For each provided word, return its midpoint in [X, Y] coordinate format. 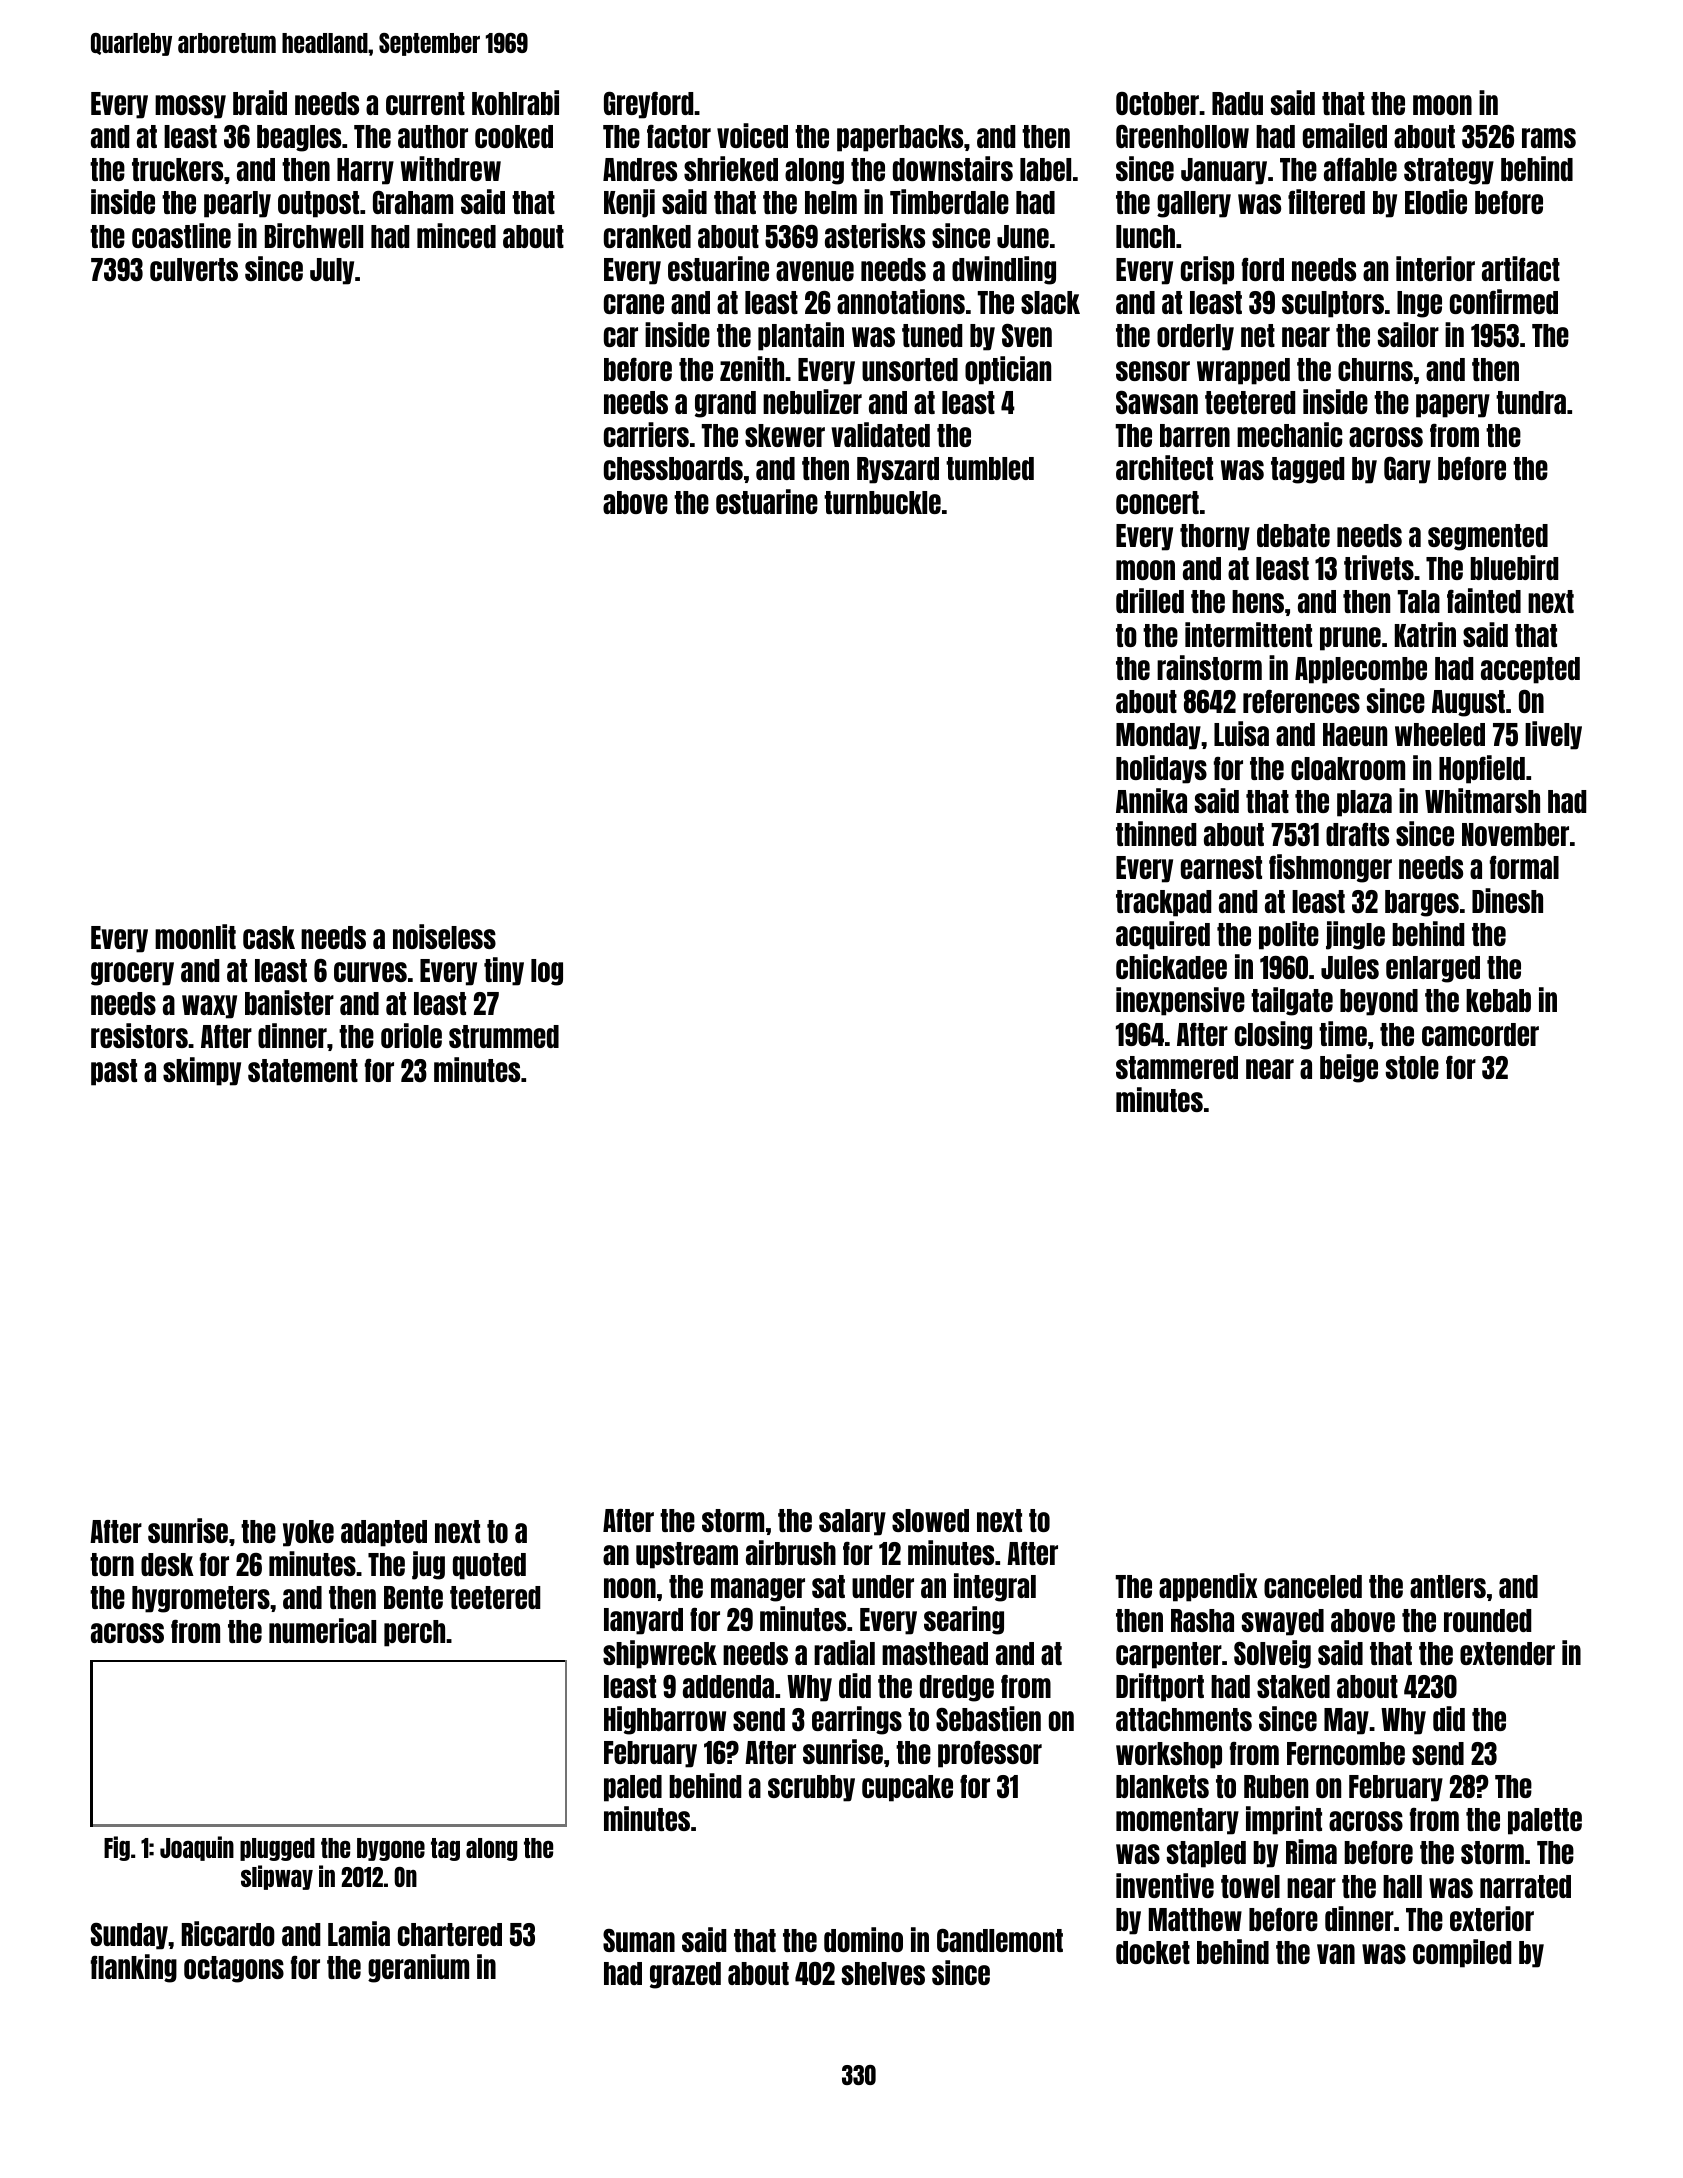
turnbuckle [882, 502]
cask [269, 937]
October [1157, 103]
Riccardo [228, 1933]
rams [1549, 138]
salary [852, 1522]
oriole [411, 1035]
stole [1412, 1067]
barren [1195, 435]
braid [260, 102]
